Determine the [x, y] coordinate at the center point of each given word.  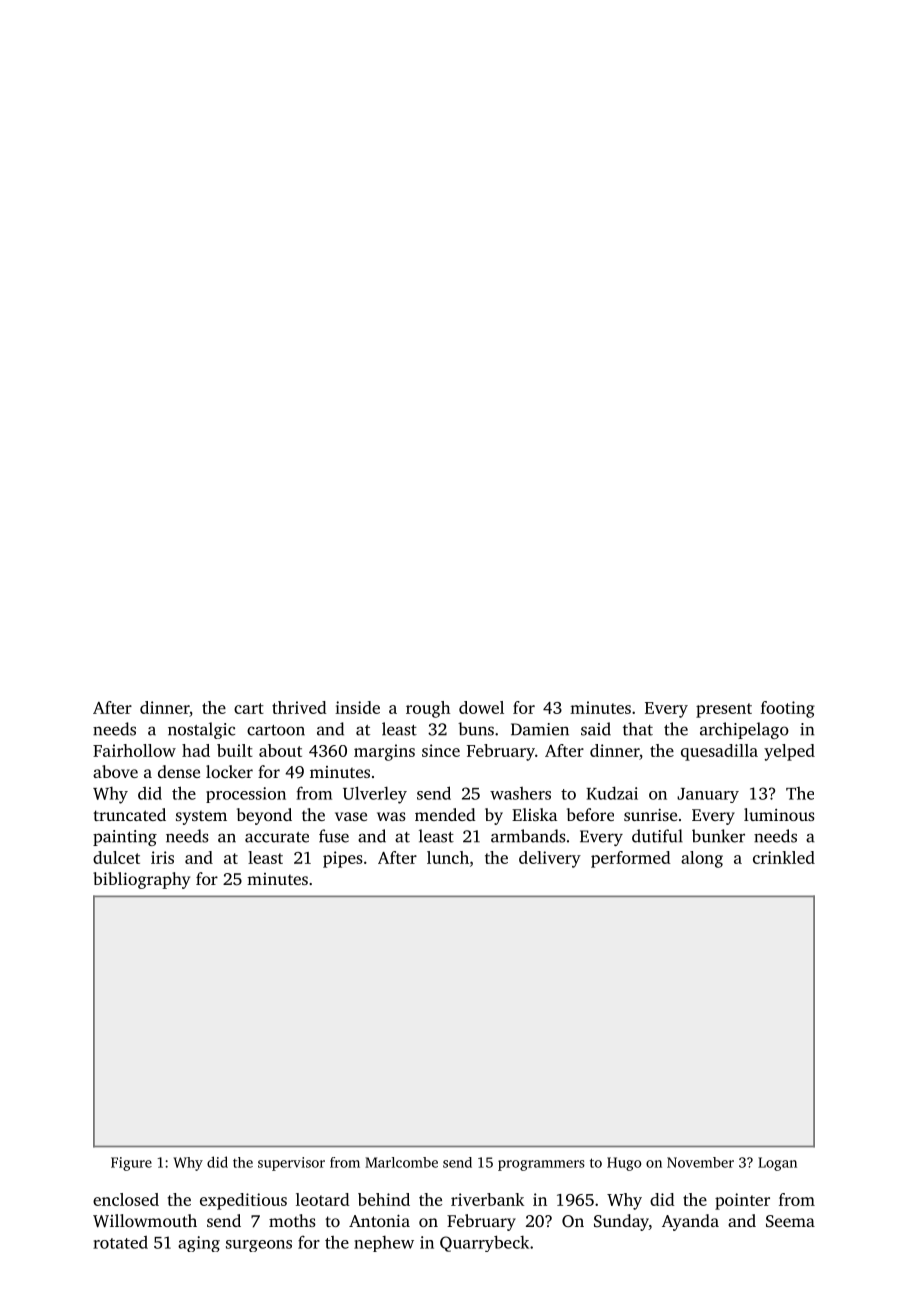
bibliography [141, 880]
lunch [448, 857]
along [702, 859]
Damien [540, 729]
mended [445, 814]
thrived [299, 707]
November [700, 1162]
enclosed [126, 1199]
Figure [131, 1164]
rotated [120, 1242]
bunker [718, 836]
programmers [541, 1165]
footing [788, 709]
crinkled [784, 857]
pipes [343, 859]
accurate [277, 837]
